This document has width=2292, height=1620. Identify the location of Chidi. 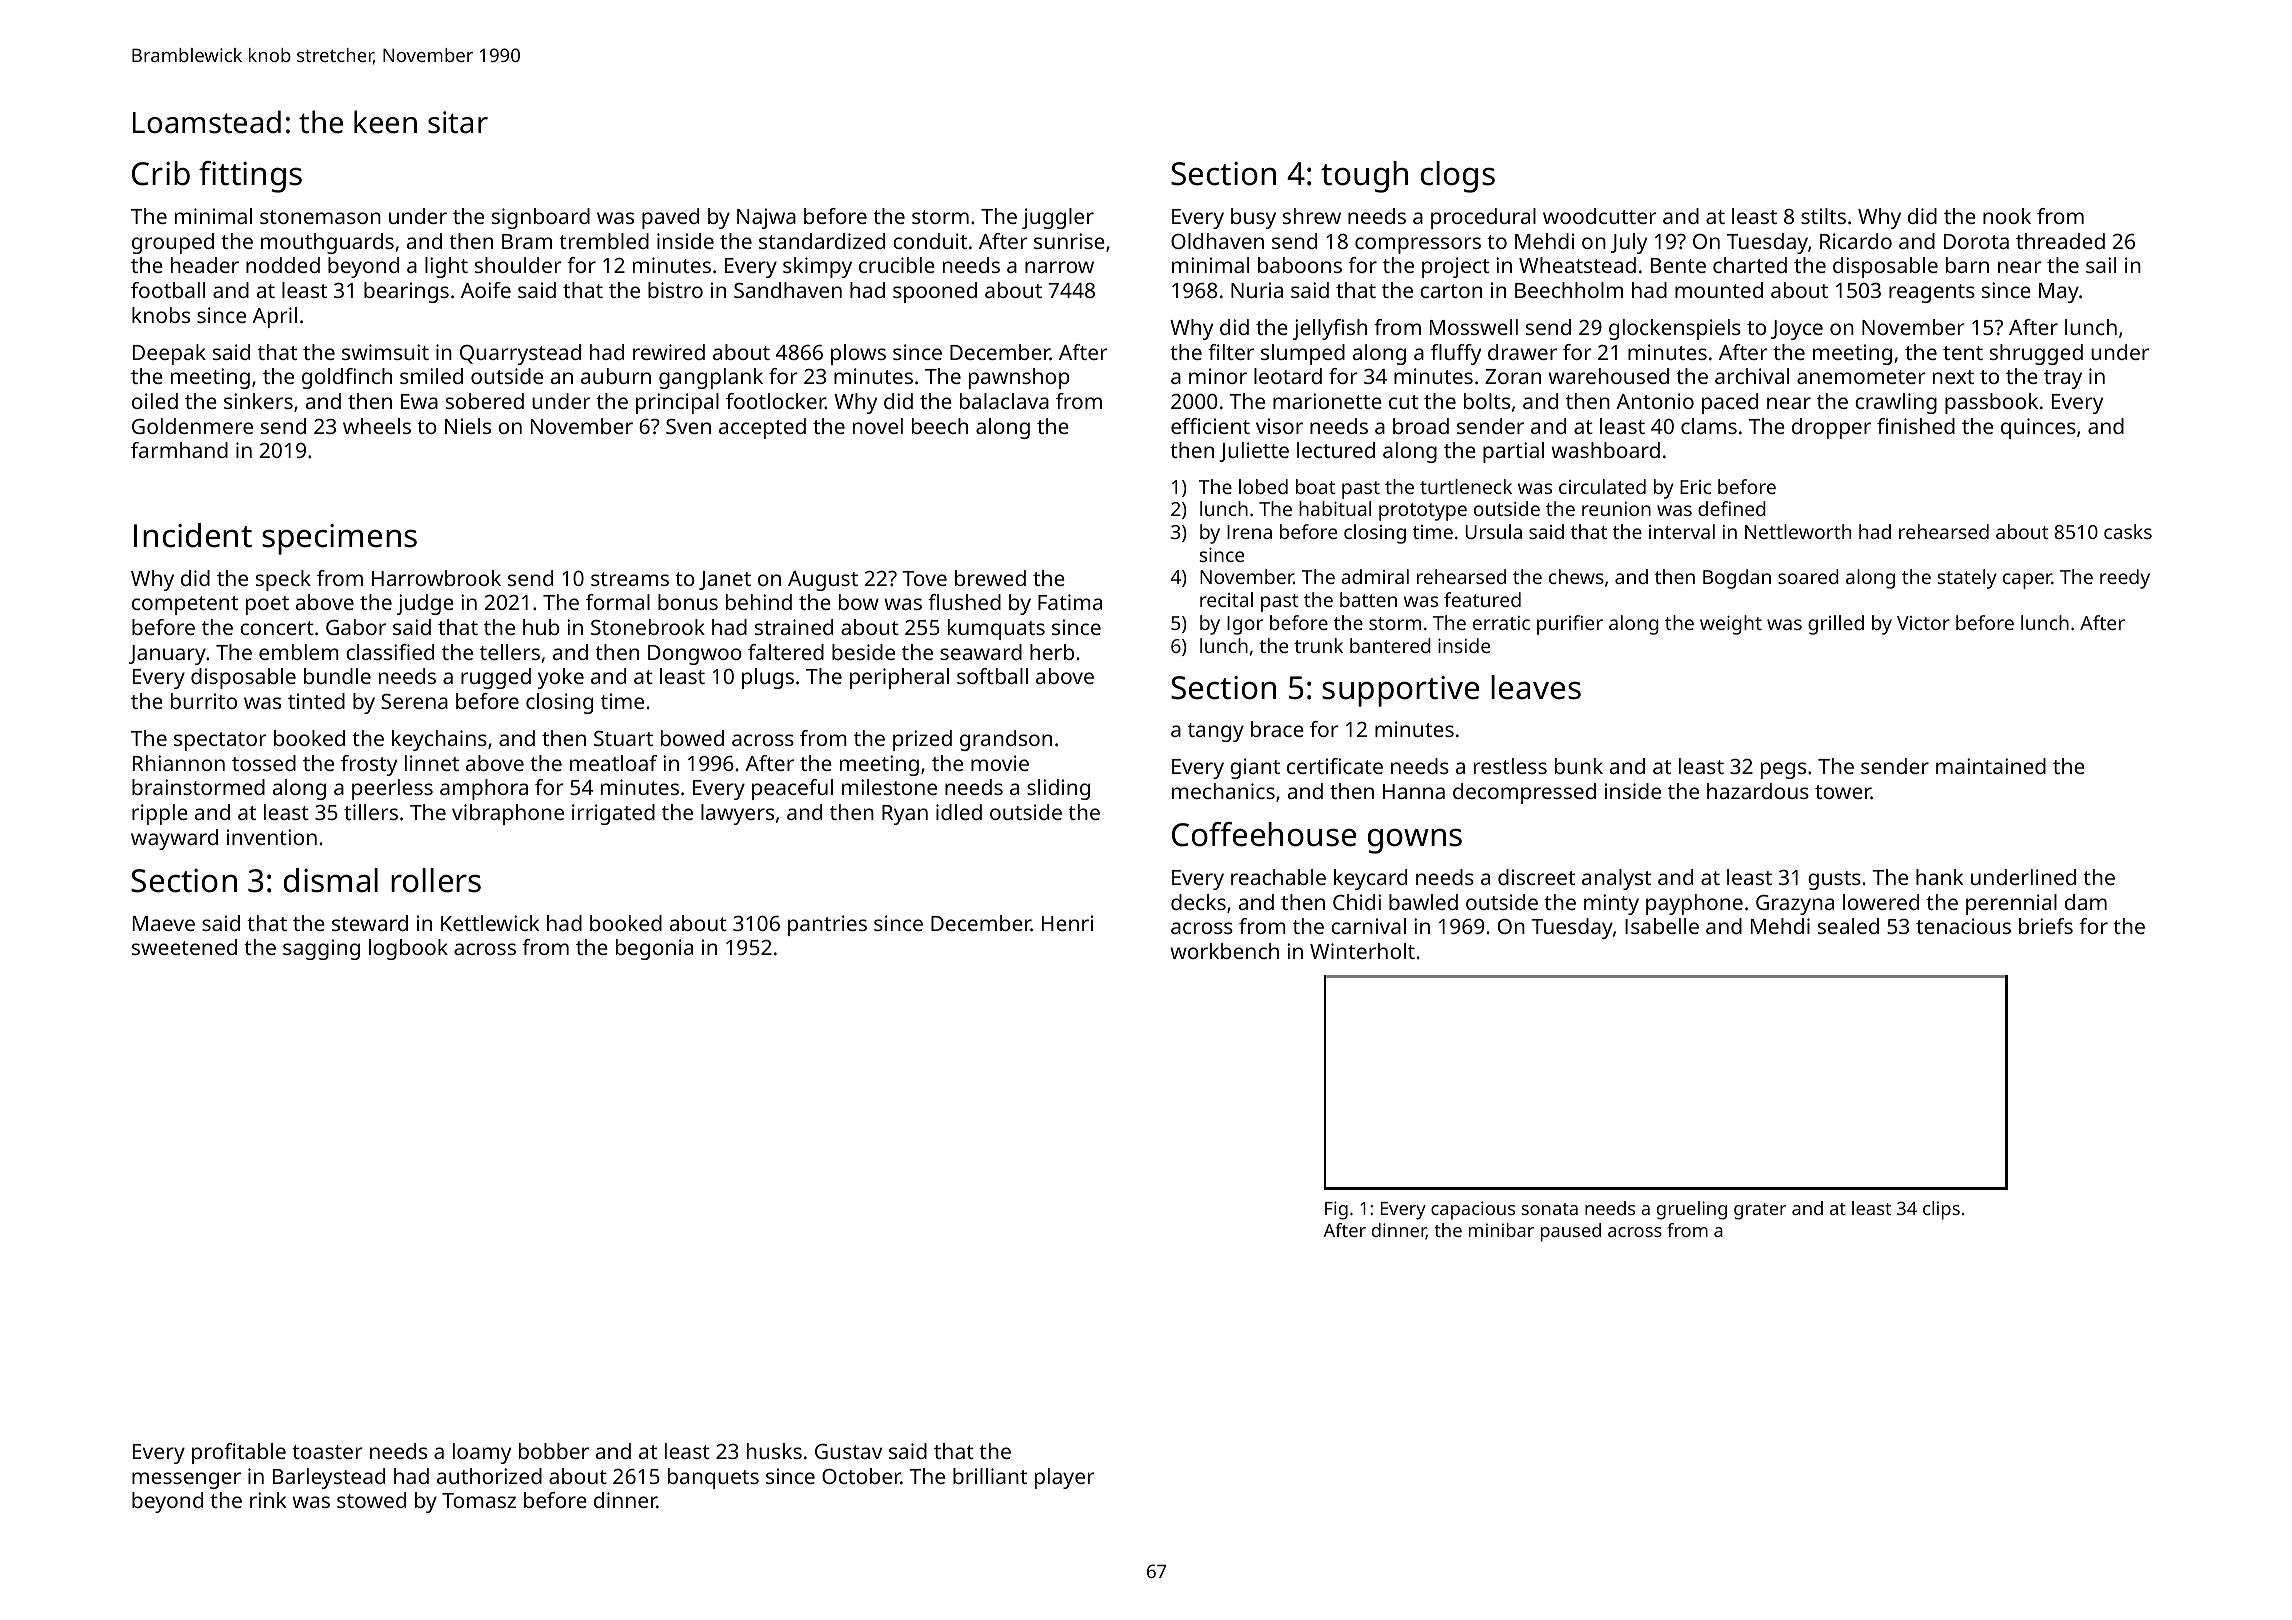
(1357, 902).
